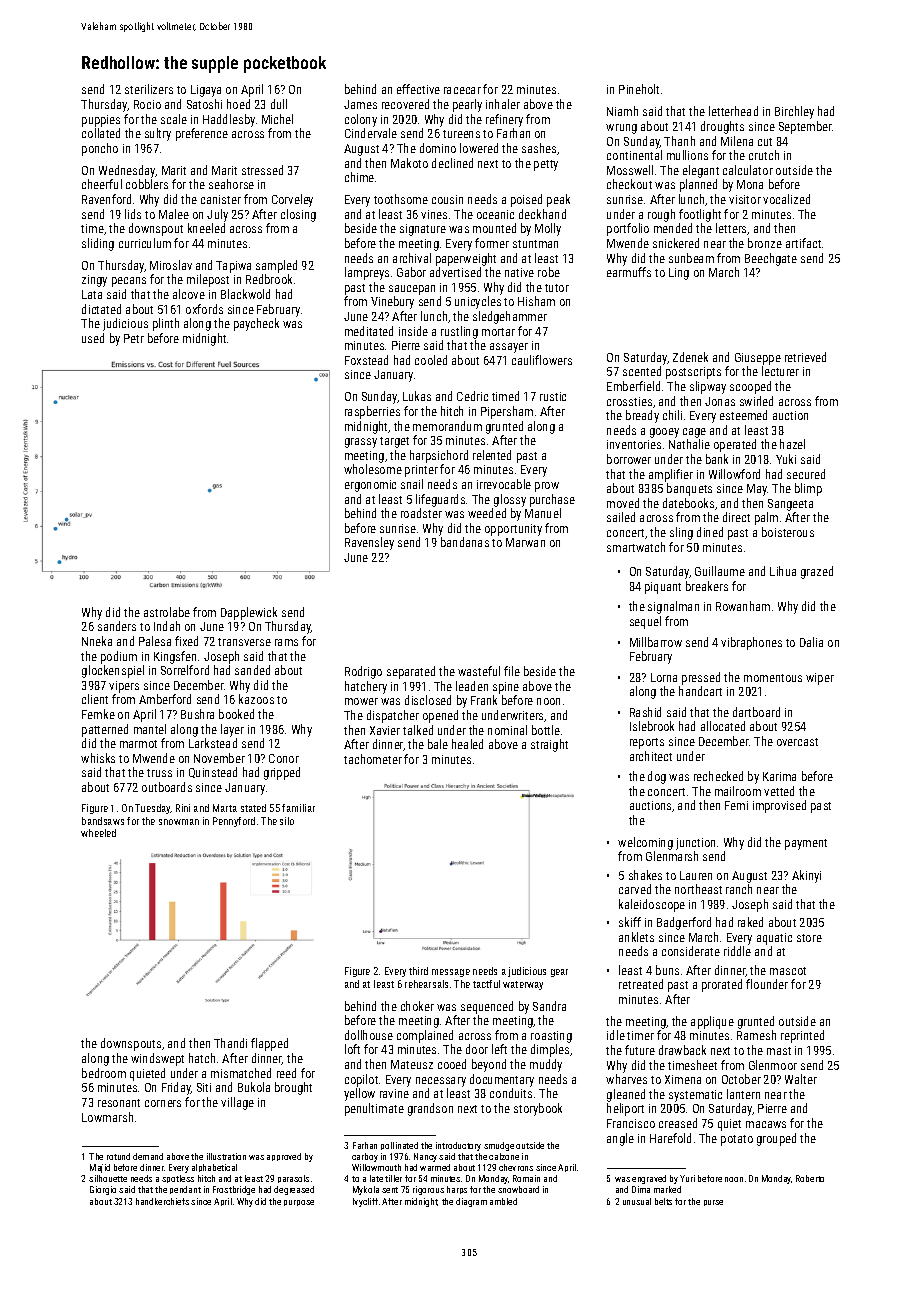  I want to click on pendant, so click(185, 1190).
